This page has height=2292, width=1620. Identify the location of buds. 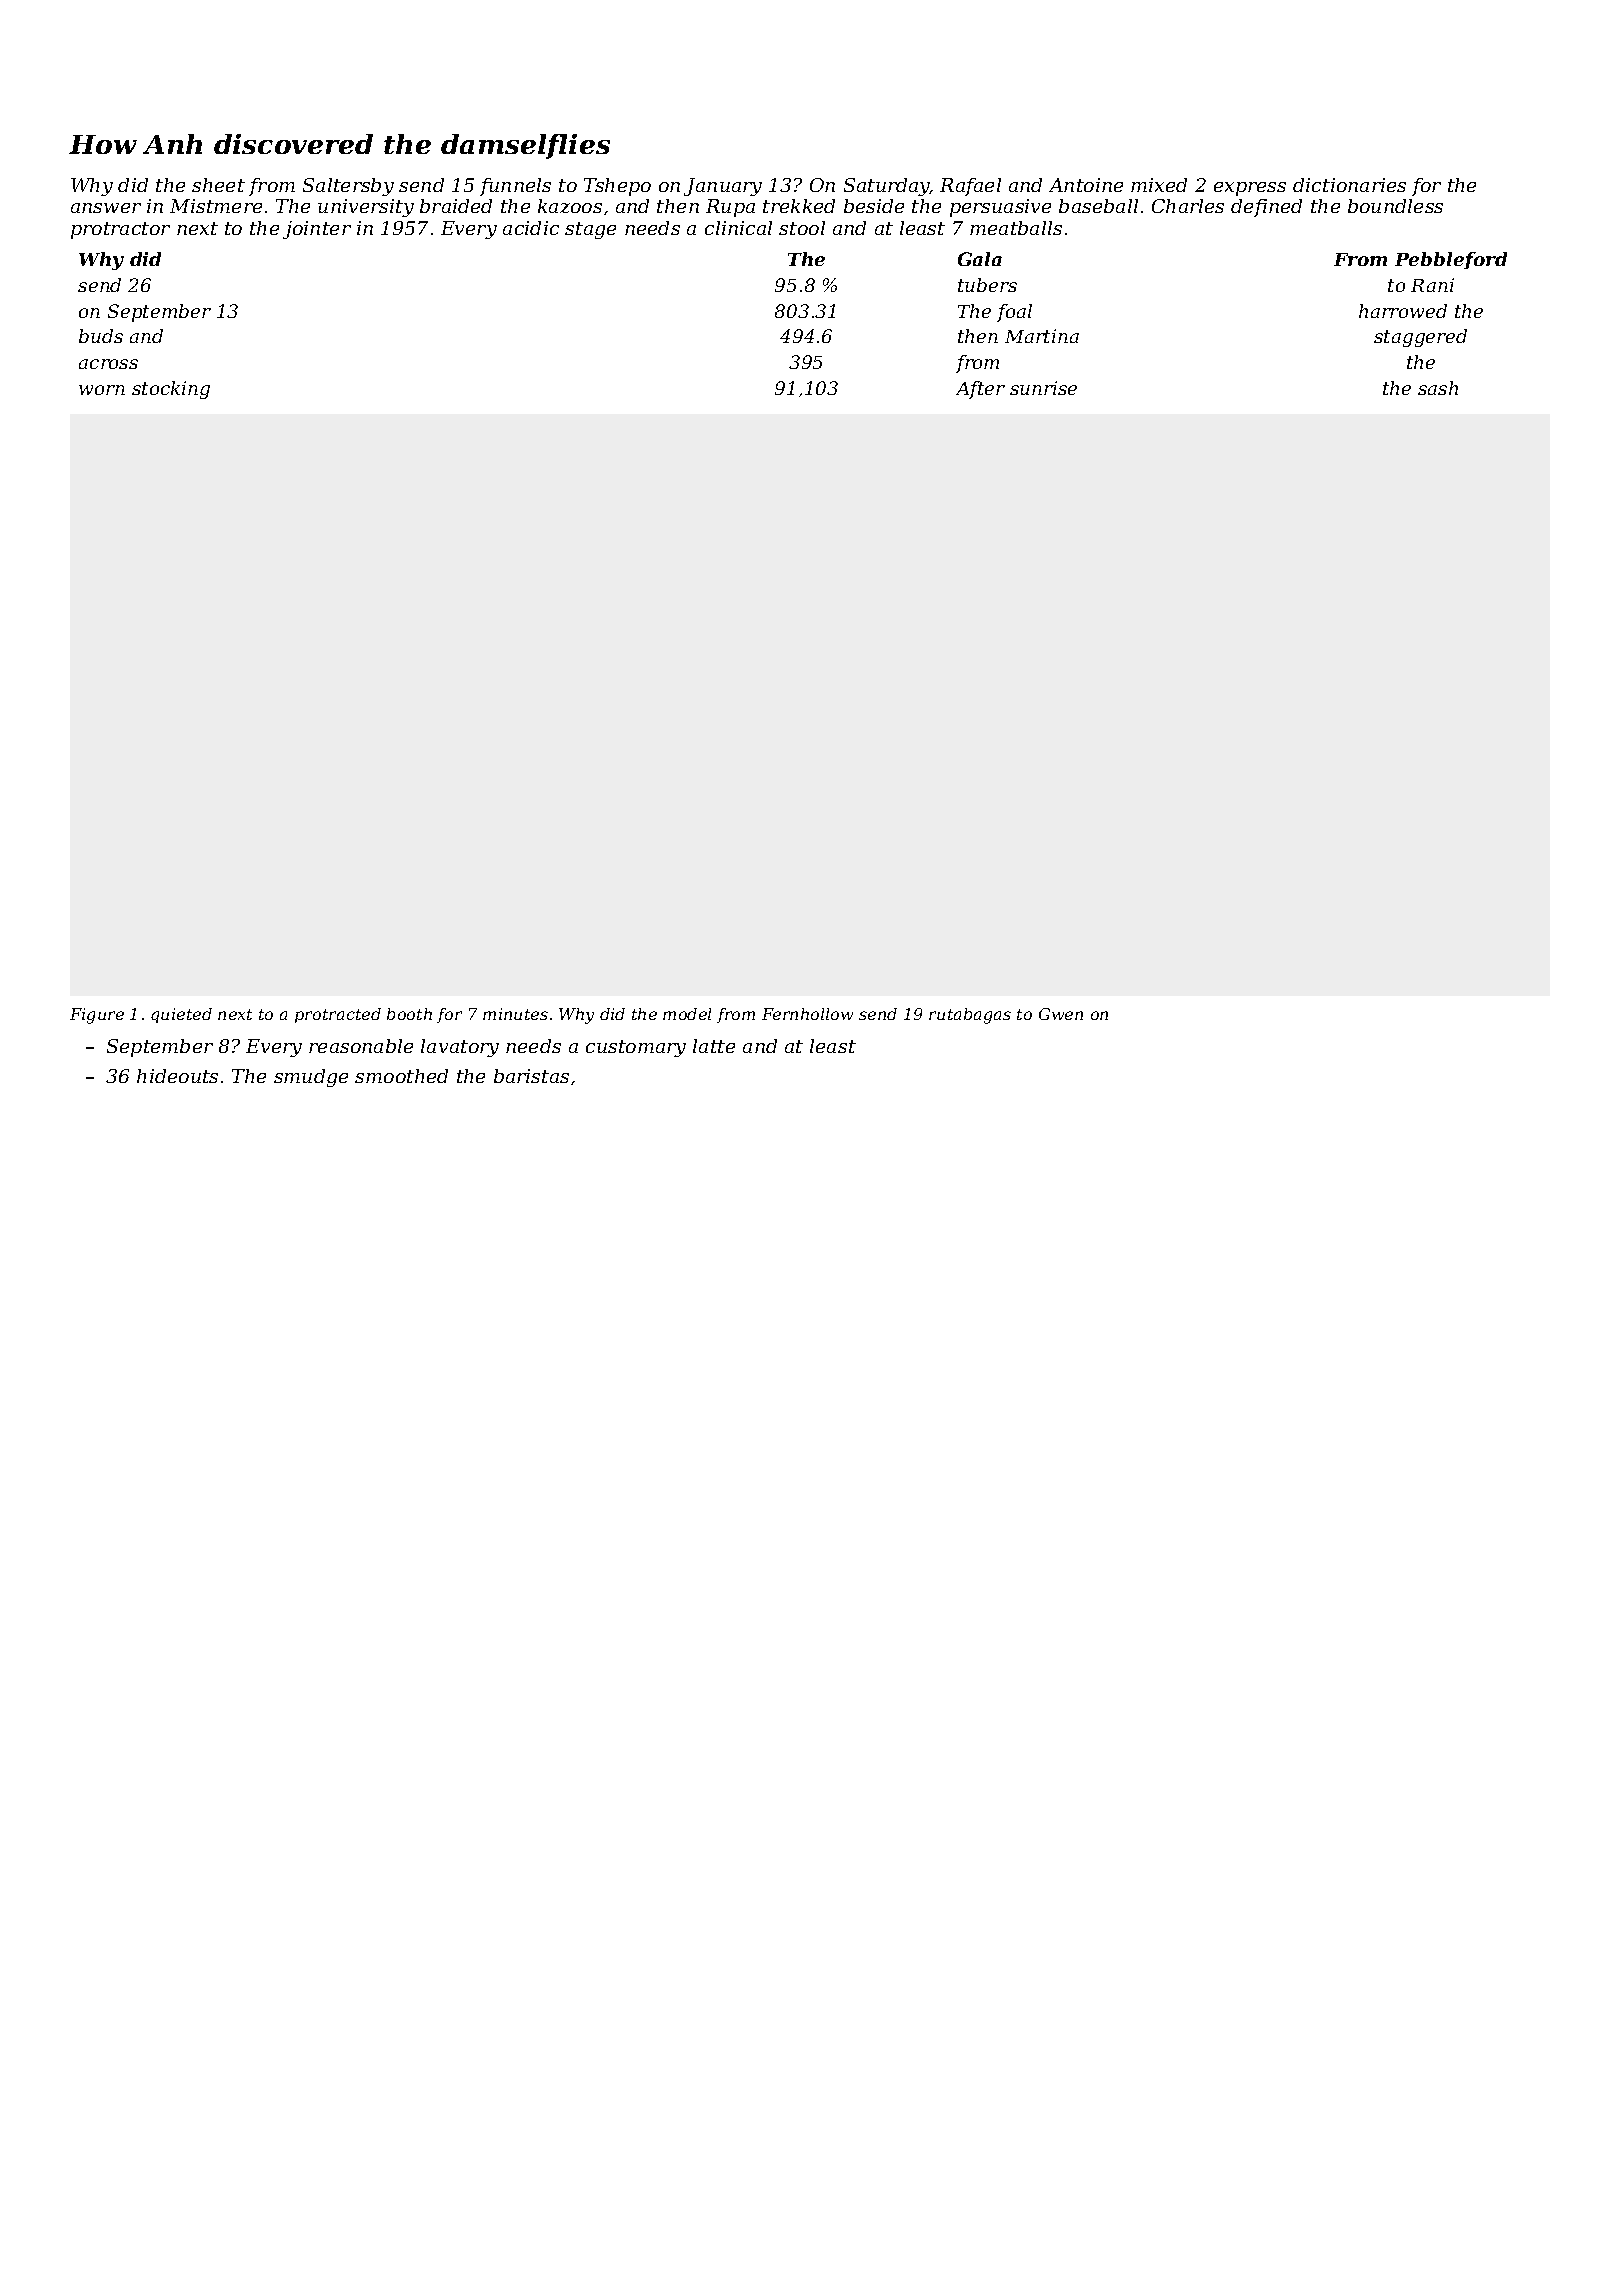
(101, 336).
